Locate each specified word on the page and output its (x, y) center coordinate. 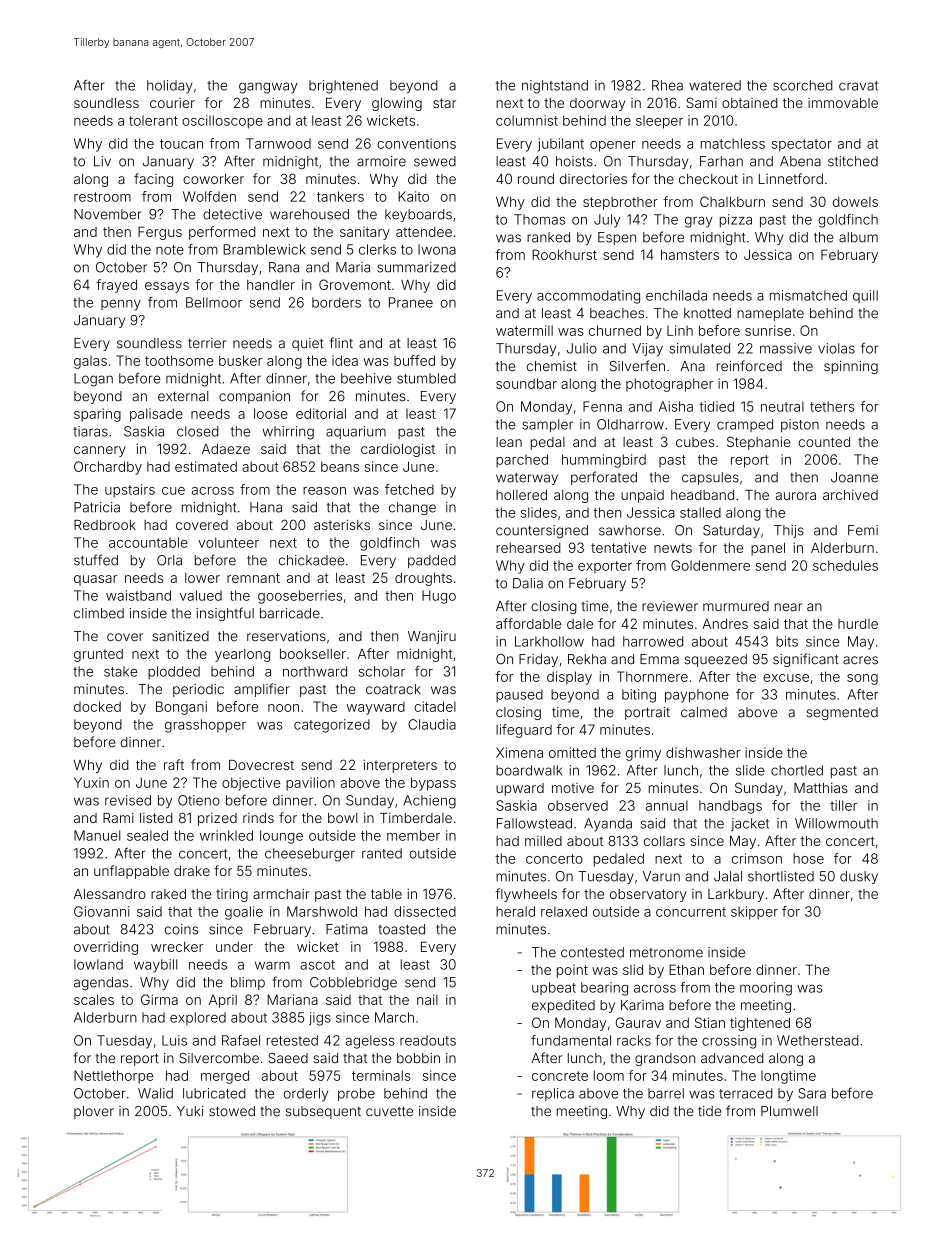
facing (153, 180)
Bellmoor (214, 302)
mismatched (808, 295)
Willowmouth (836, 823)
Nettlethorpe (113, 1077)
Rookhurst (564, 254)
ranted (382, 853)
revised (128, 800)
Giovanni (101, 911)
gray (699, 222)
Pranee (411, 302)
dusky (859, 877)
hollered (521, 495)
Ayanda (608, 824)
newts (673, 548)
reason (324, 491)
